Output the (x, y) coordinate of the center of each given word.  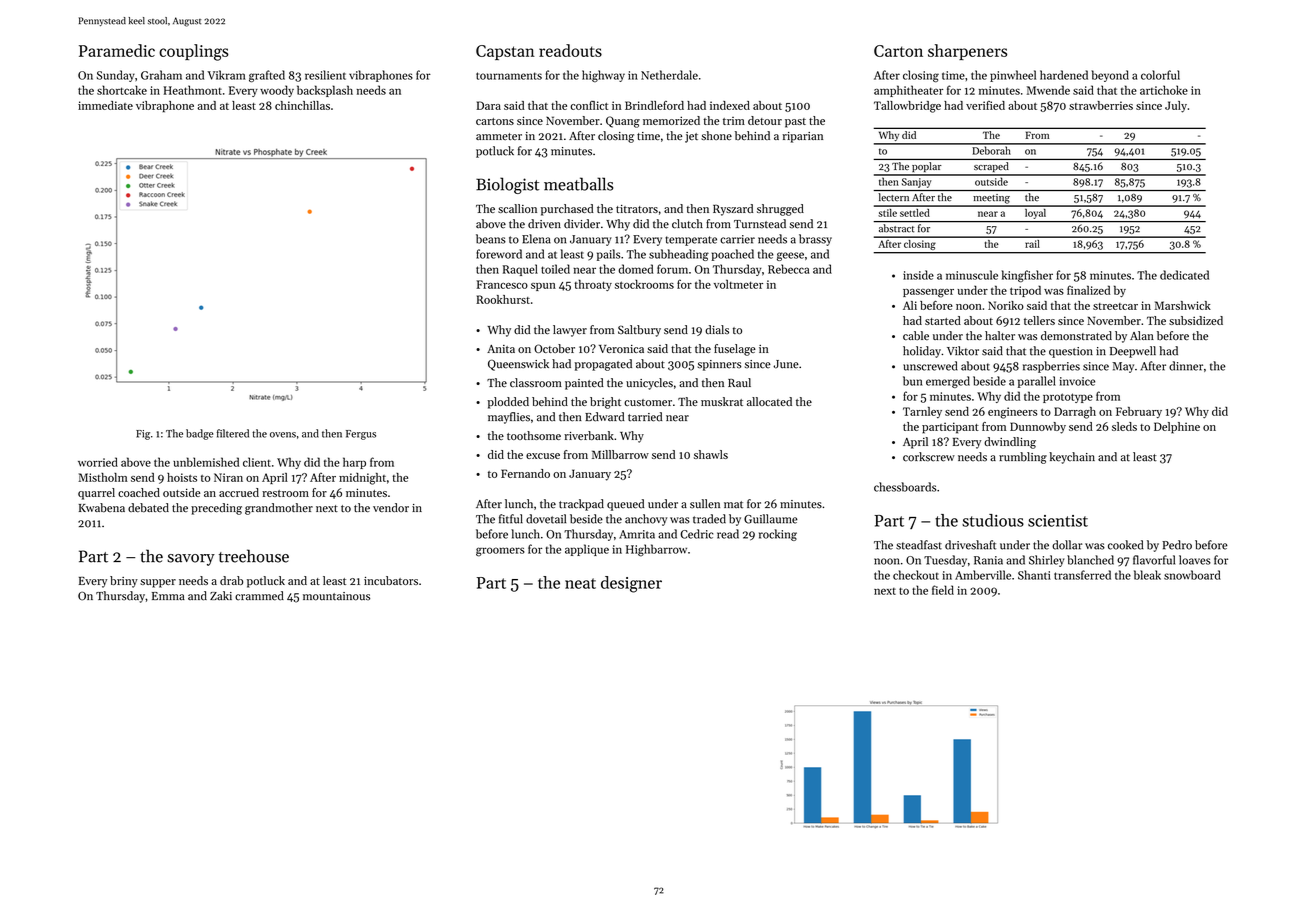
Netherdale (669, 75)
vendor (391, 507)
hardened (1064, 75)
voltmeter (738, 284)
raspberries (1051, 367)
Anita (501, 349)
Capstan (505, 52)
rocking (778, 535)
